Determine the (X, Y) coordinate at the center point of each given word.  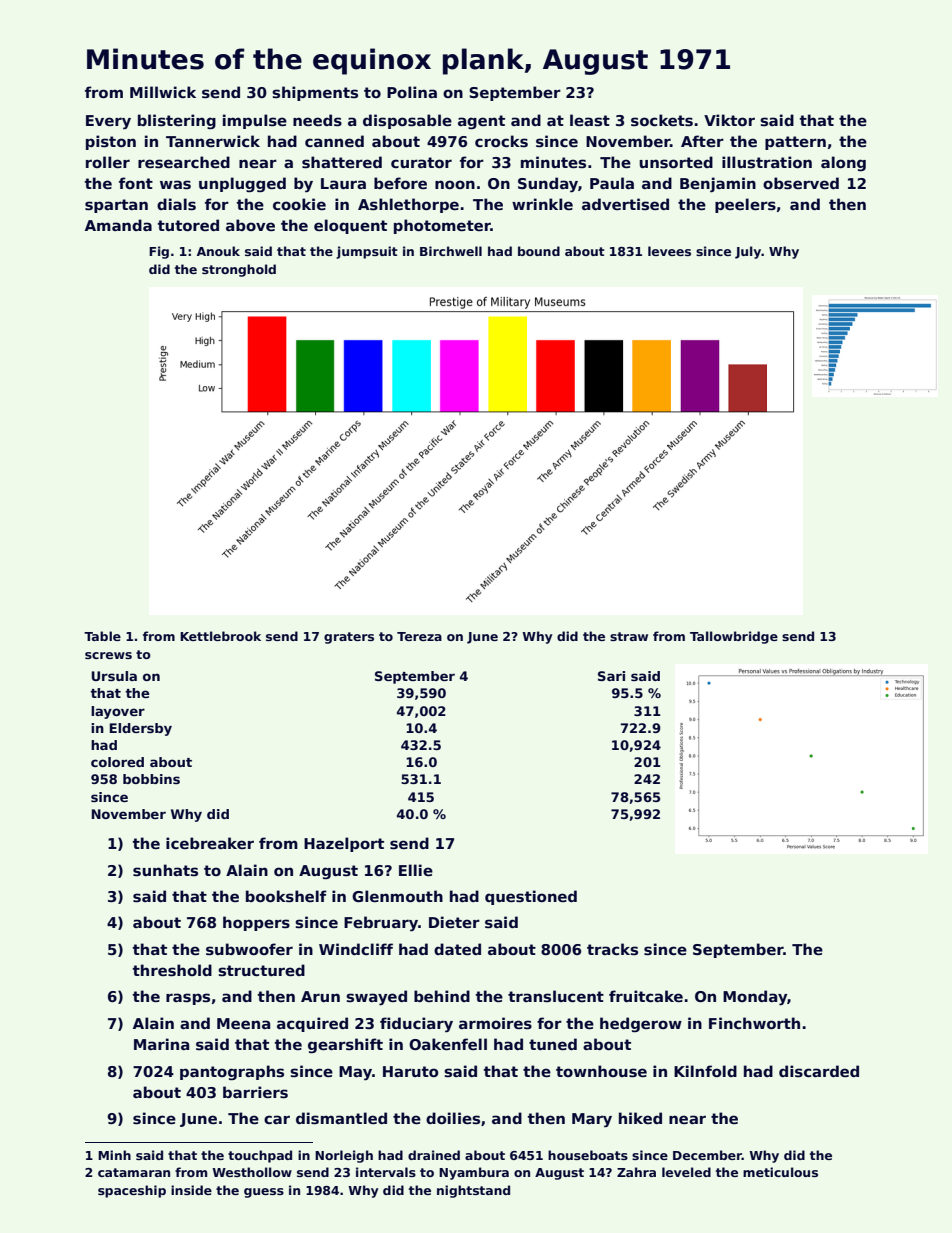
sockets (662, 120)
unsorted (676, 162)
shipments (315, 93)
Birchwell (451, 251)
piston (111, 142)
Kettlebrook (220, 636)
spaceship (132, 1191)
